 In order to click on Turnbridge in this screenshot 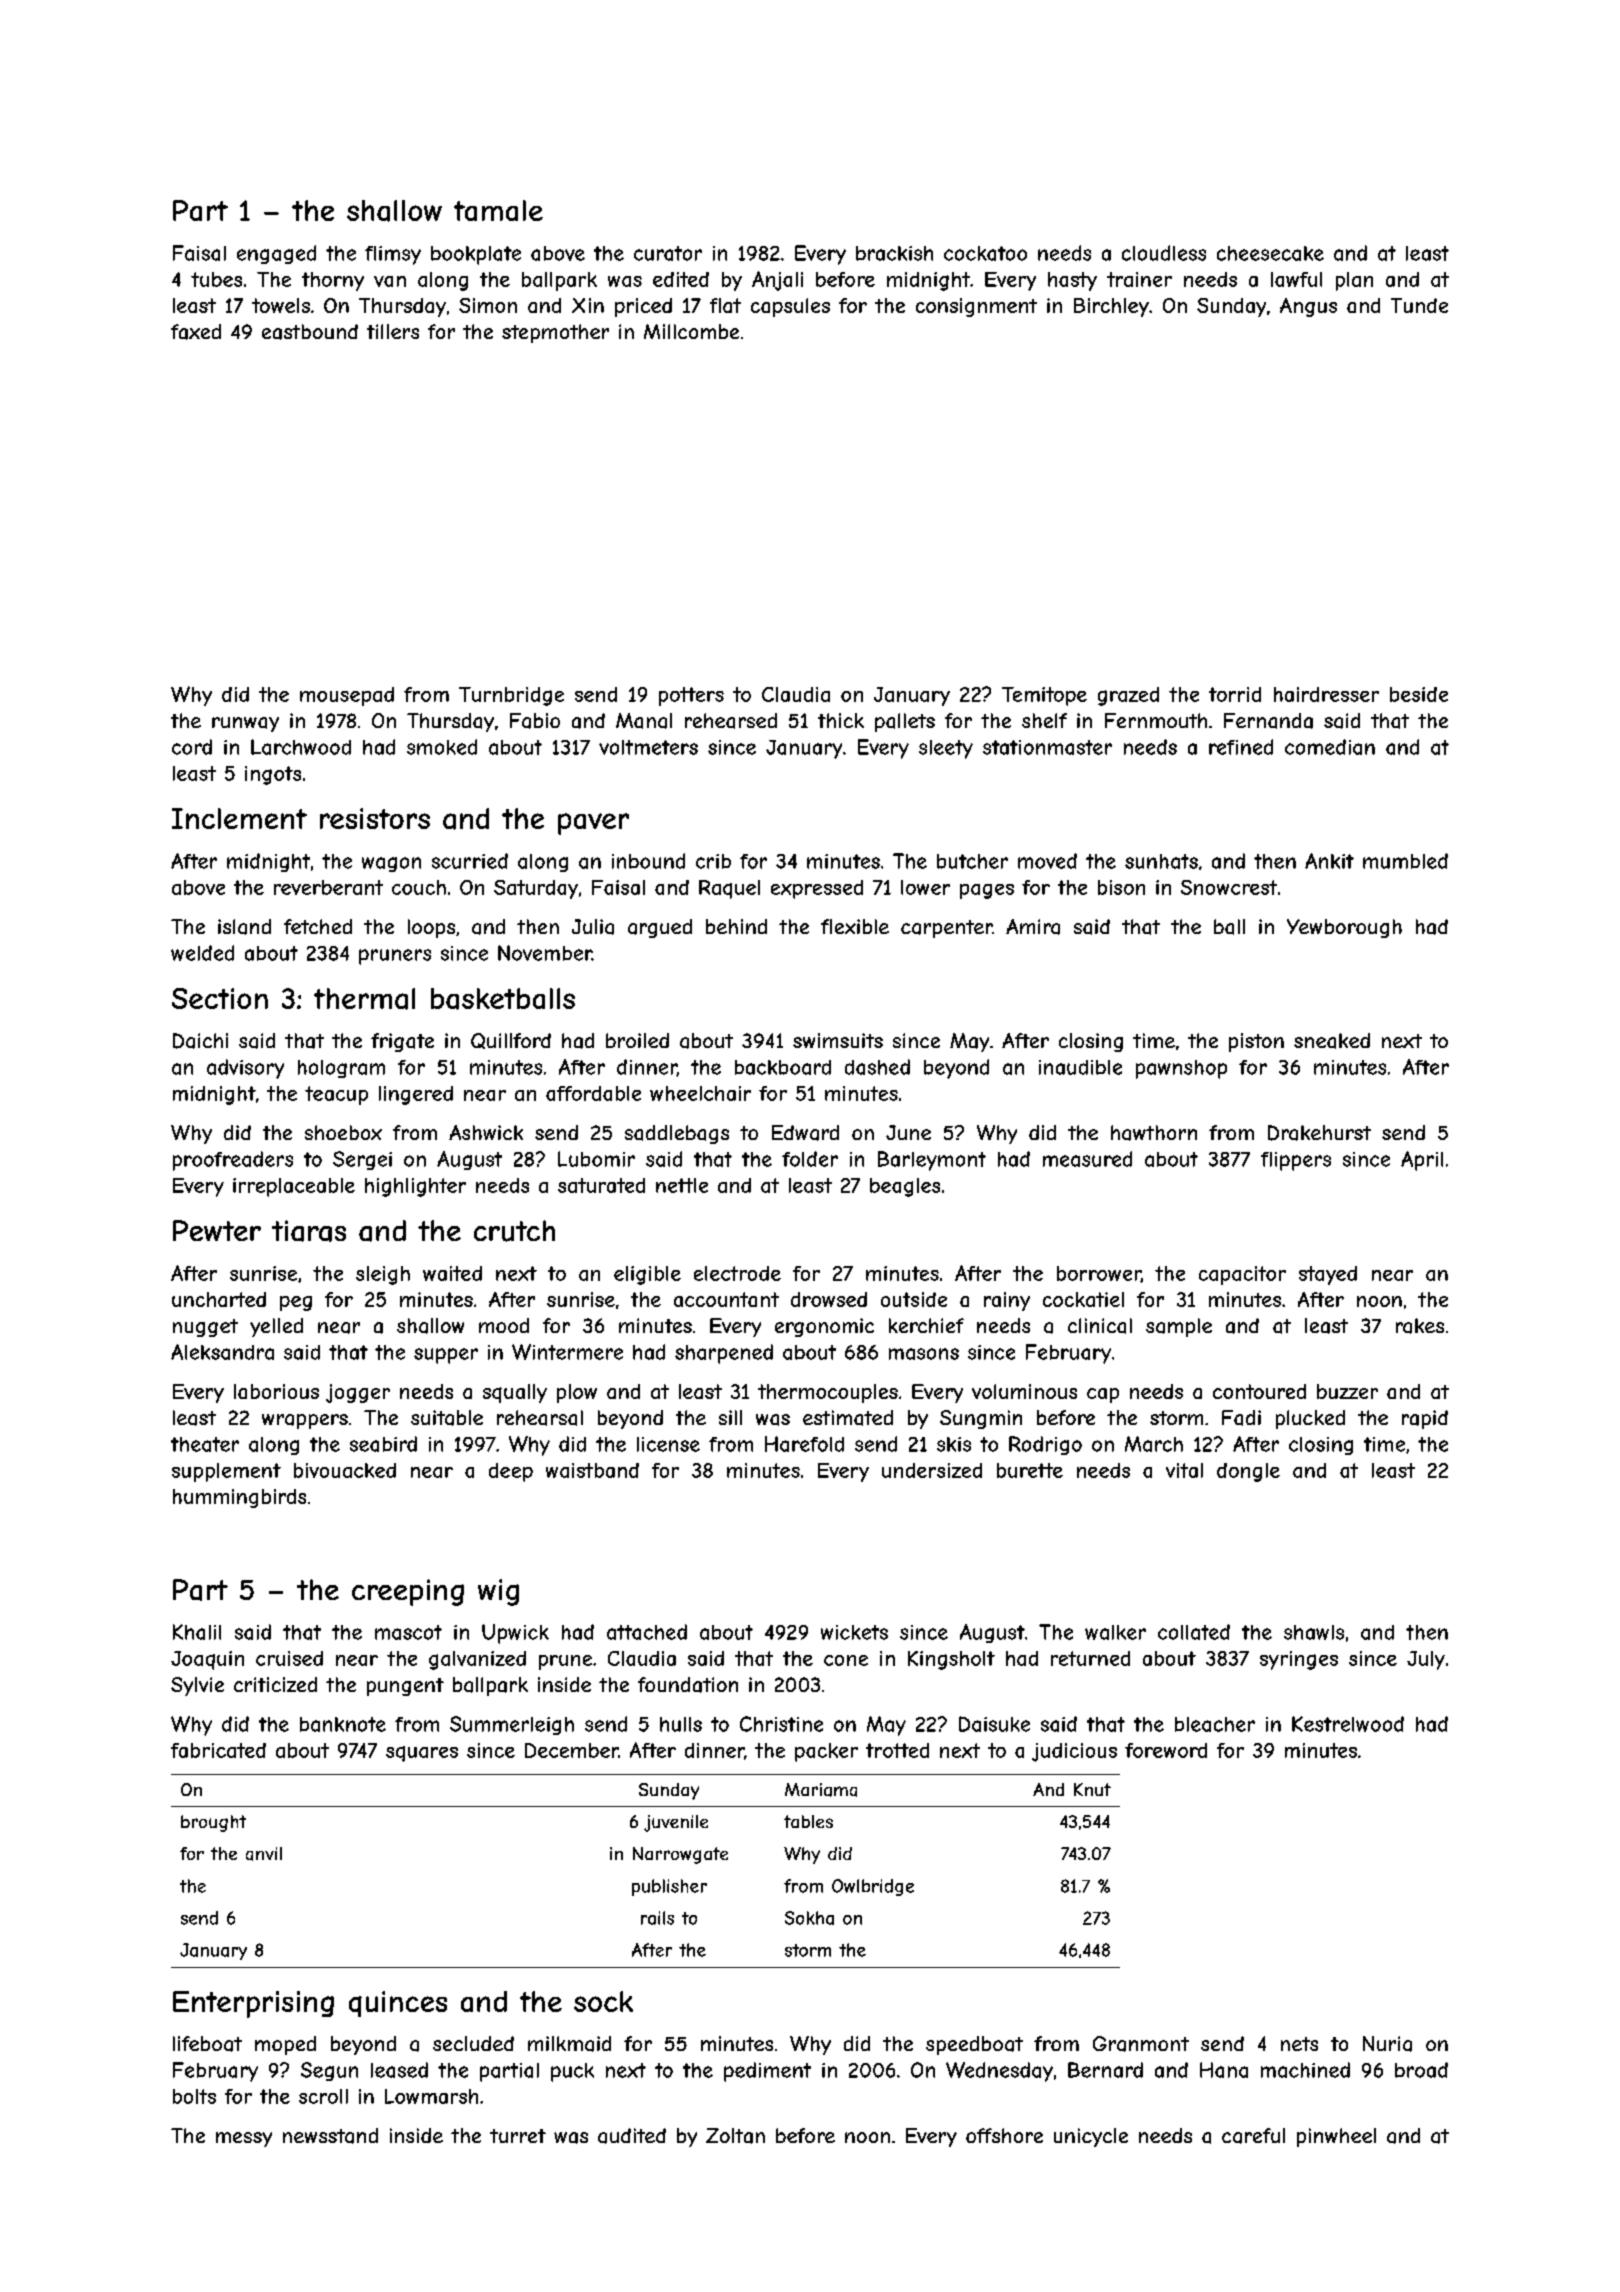, I will do `click(511, 696)`.
